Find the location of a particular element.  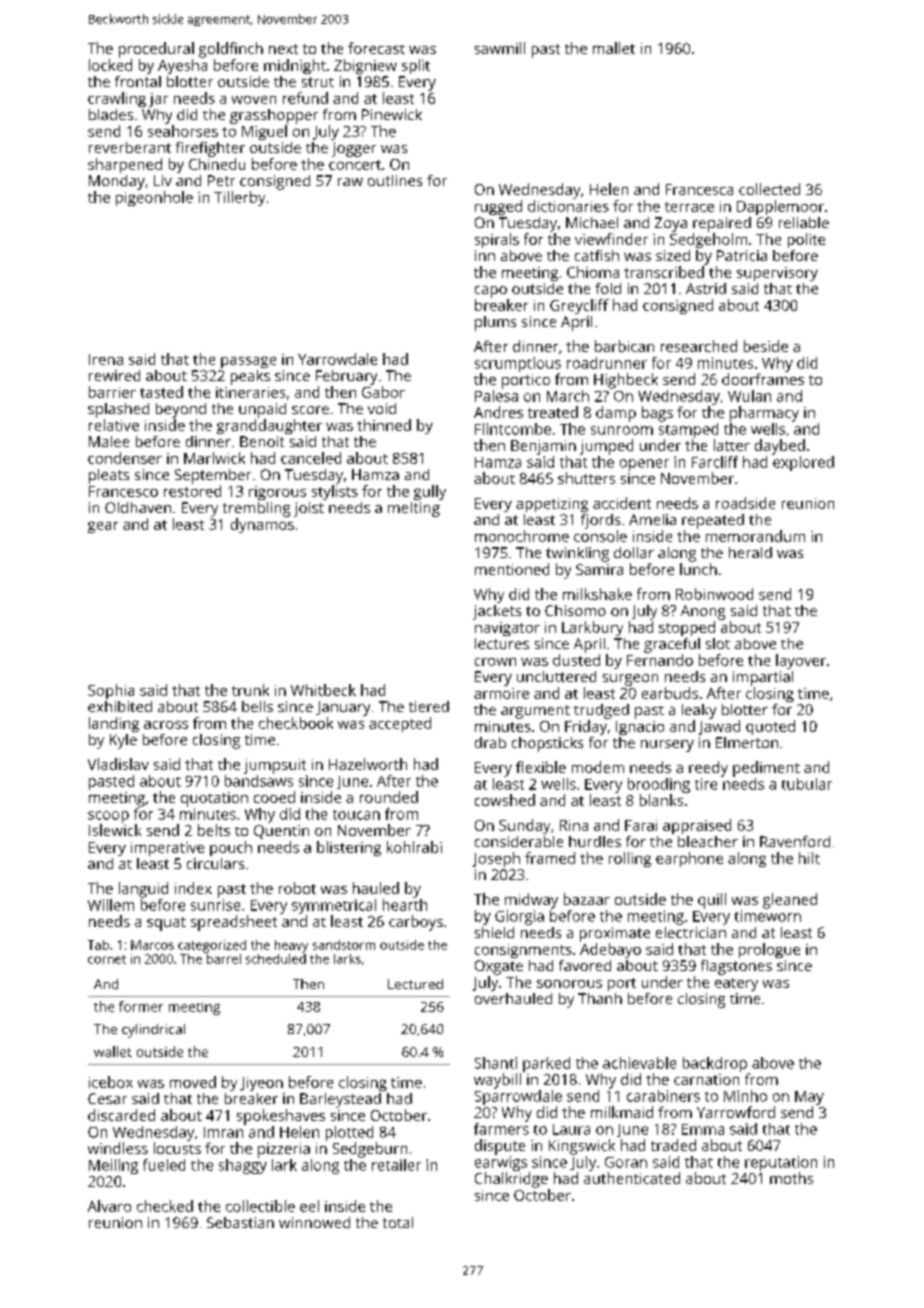

Ayesha is located at coordinates (182, 66).
